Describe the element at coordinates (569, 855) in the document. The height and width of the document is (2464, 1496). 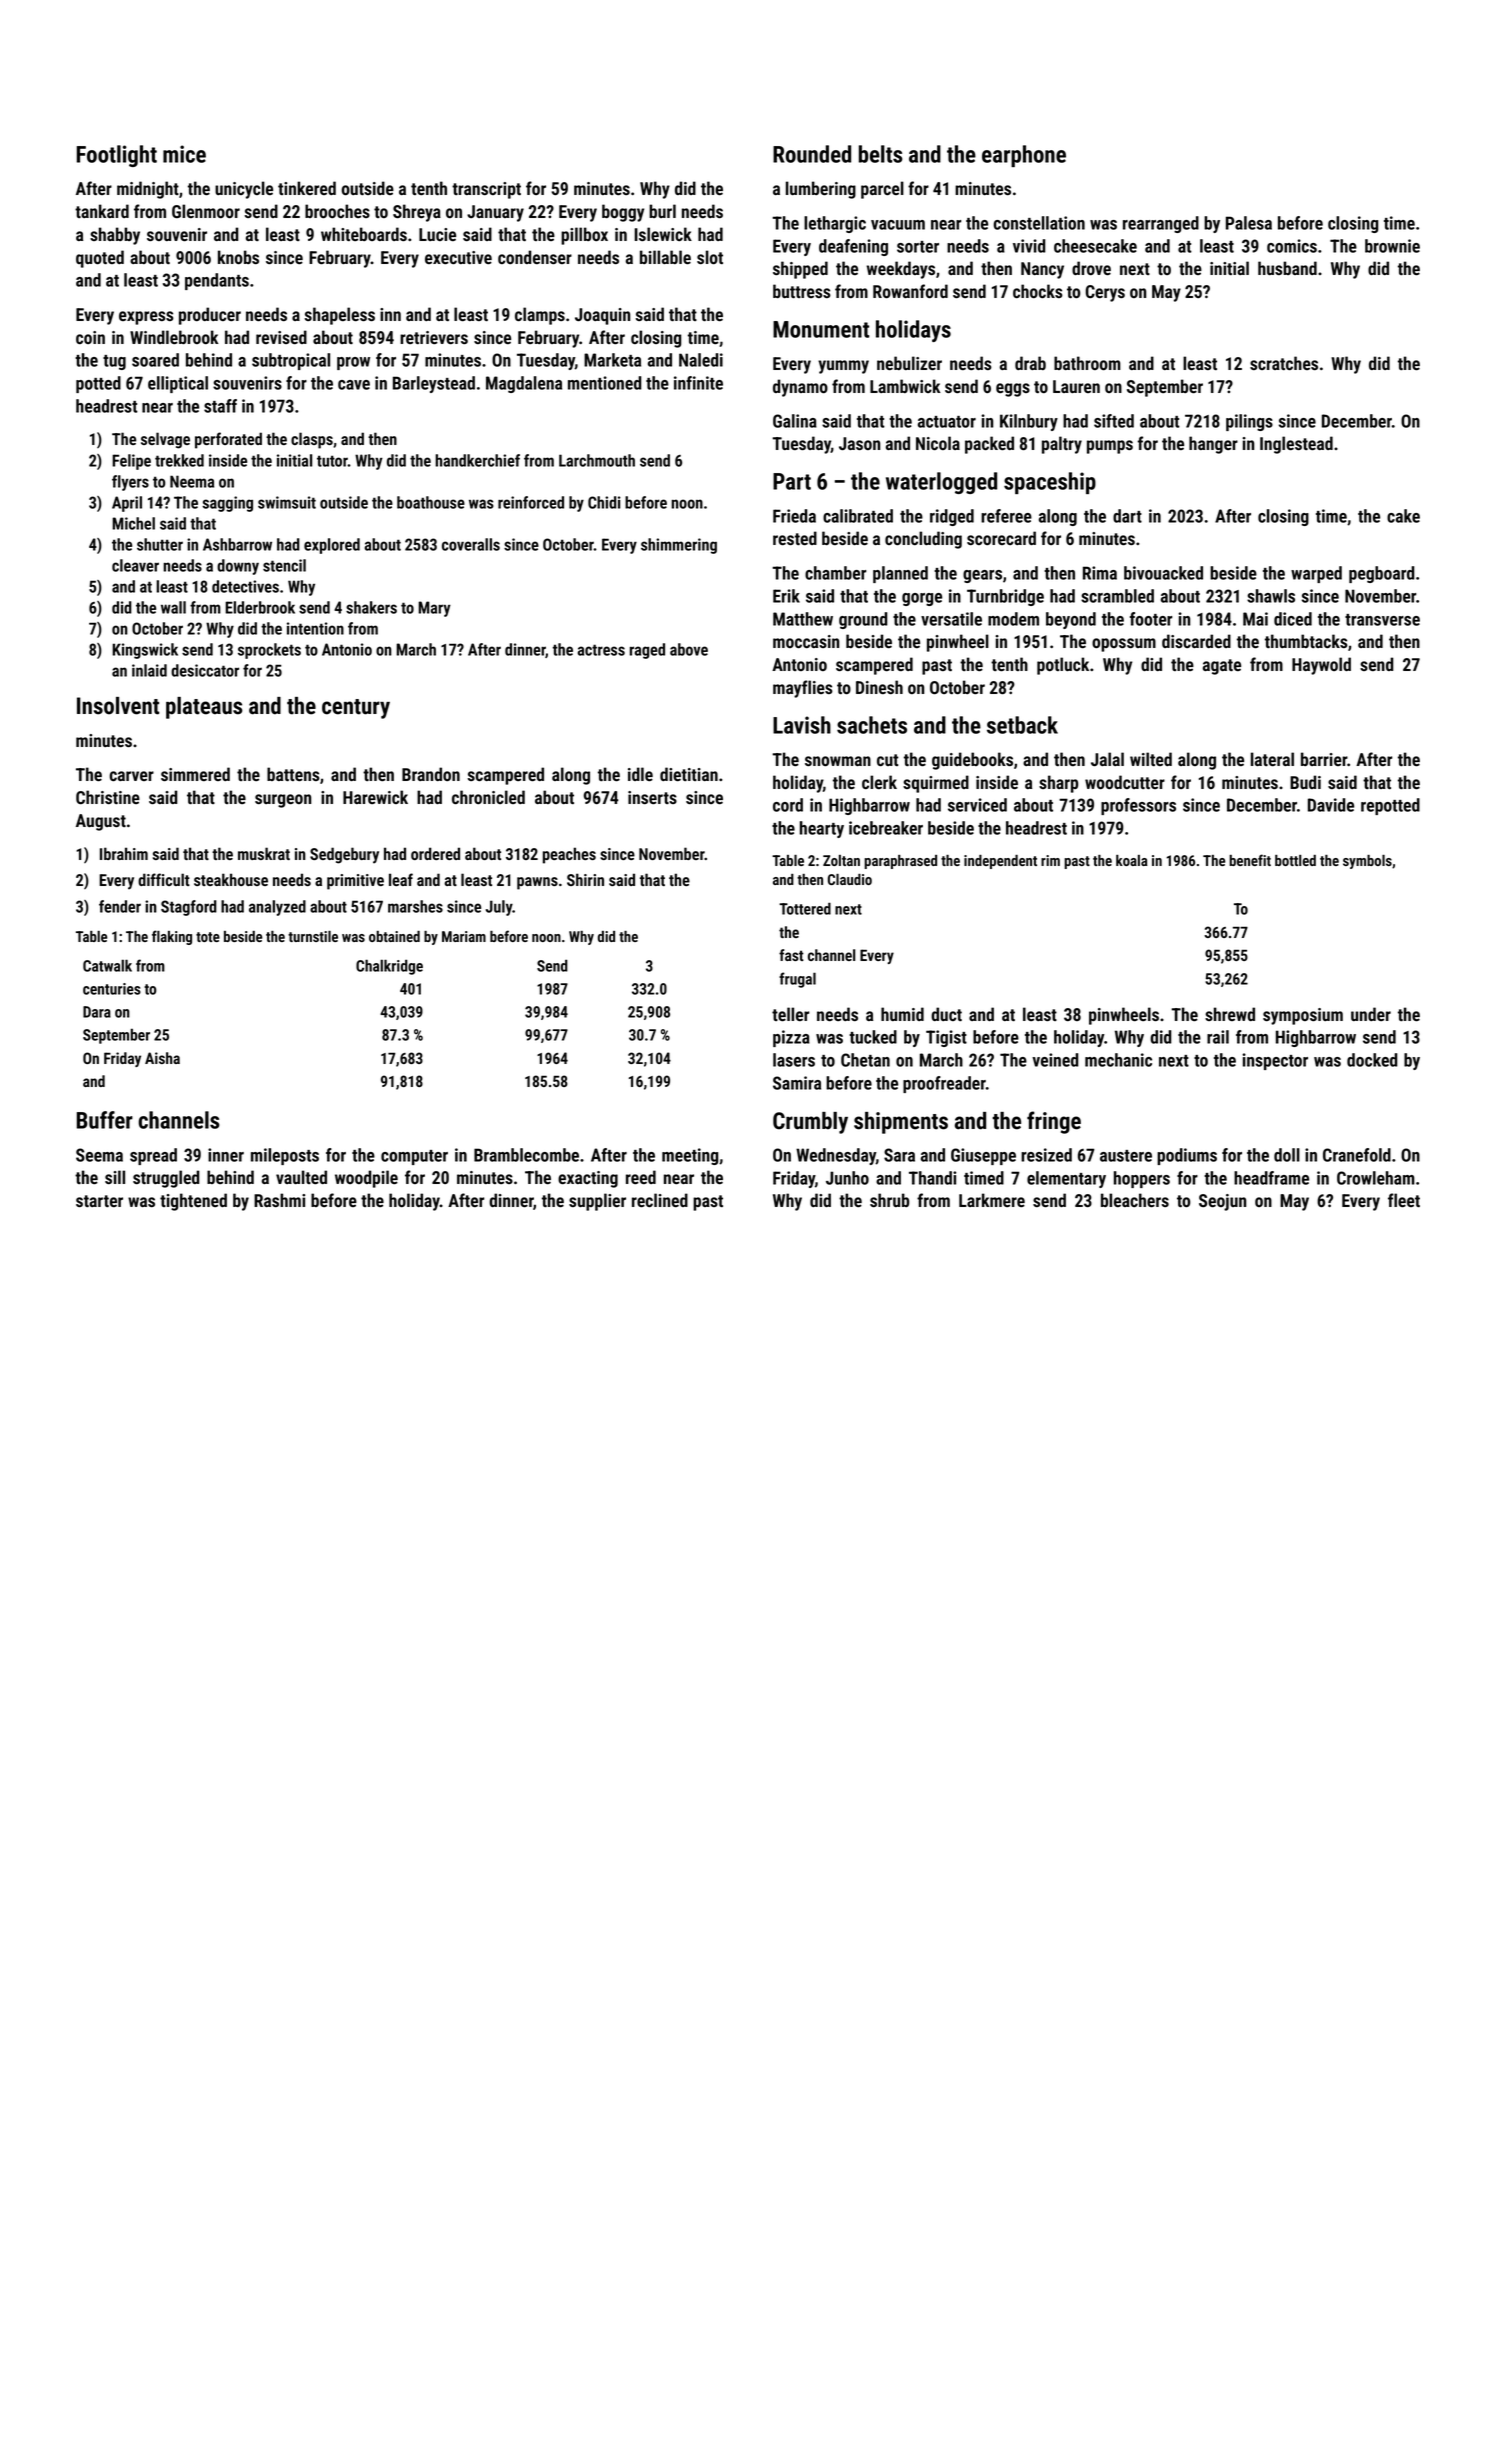
I see `peaches` at that location.
